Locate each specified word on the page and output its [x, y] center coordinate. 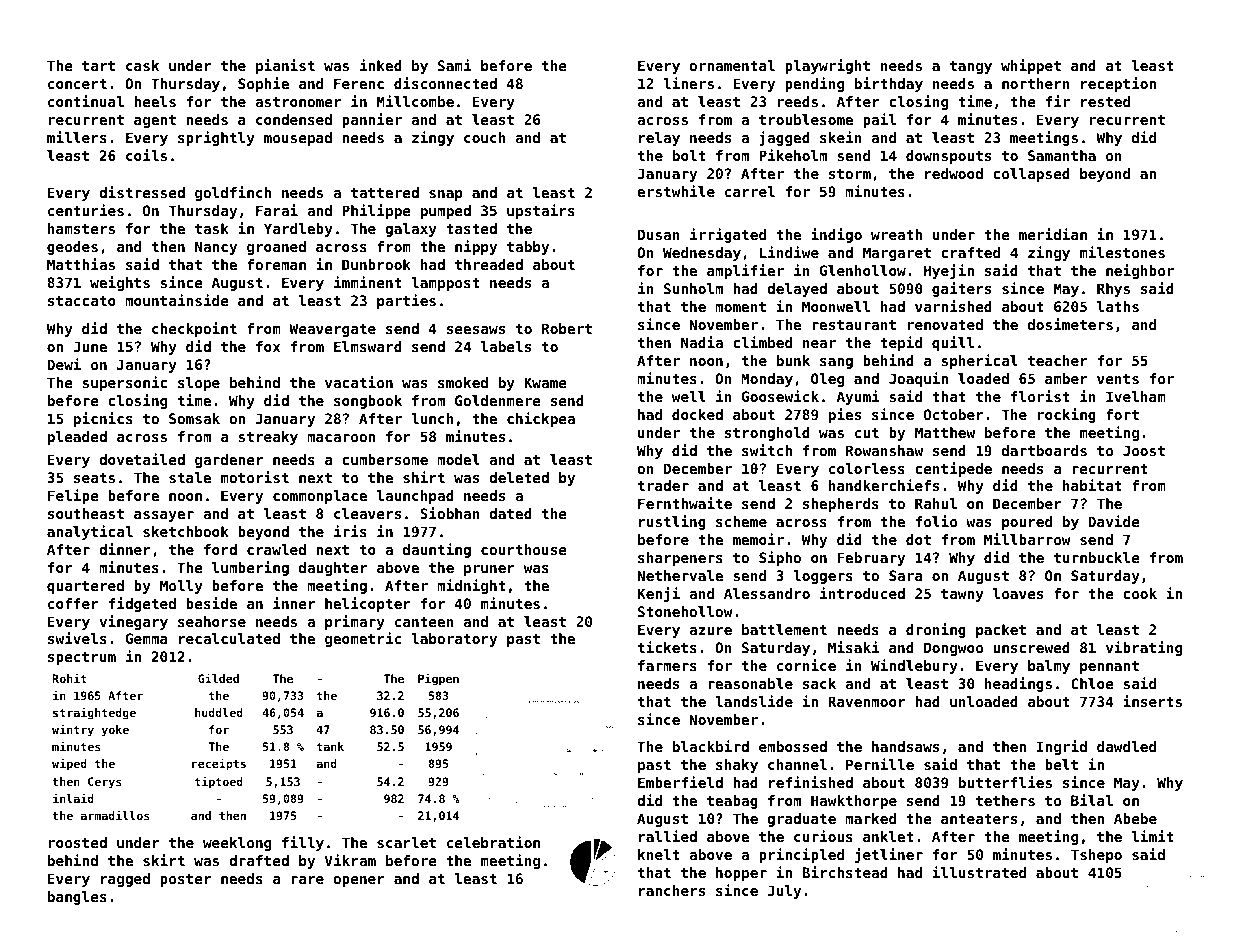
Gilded [218, 678]
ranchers [672, 890]
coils [146, 155]
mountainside [177, 300]
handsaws [905, 746]
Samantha [1062, 155]
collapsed [1031, 175]
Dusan [659, 234]
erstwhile [676, 191]
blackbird [711, 746]
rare [307, 880]
